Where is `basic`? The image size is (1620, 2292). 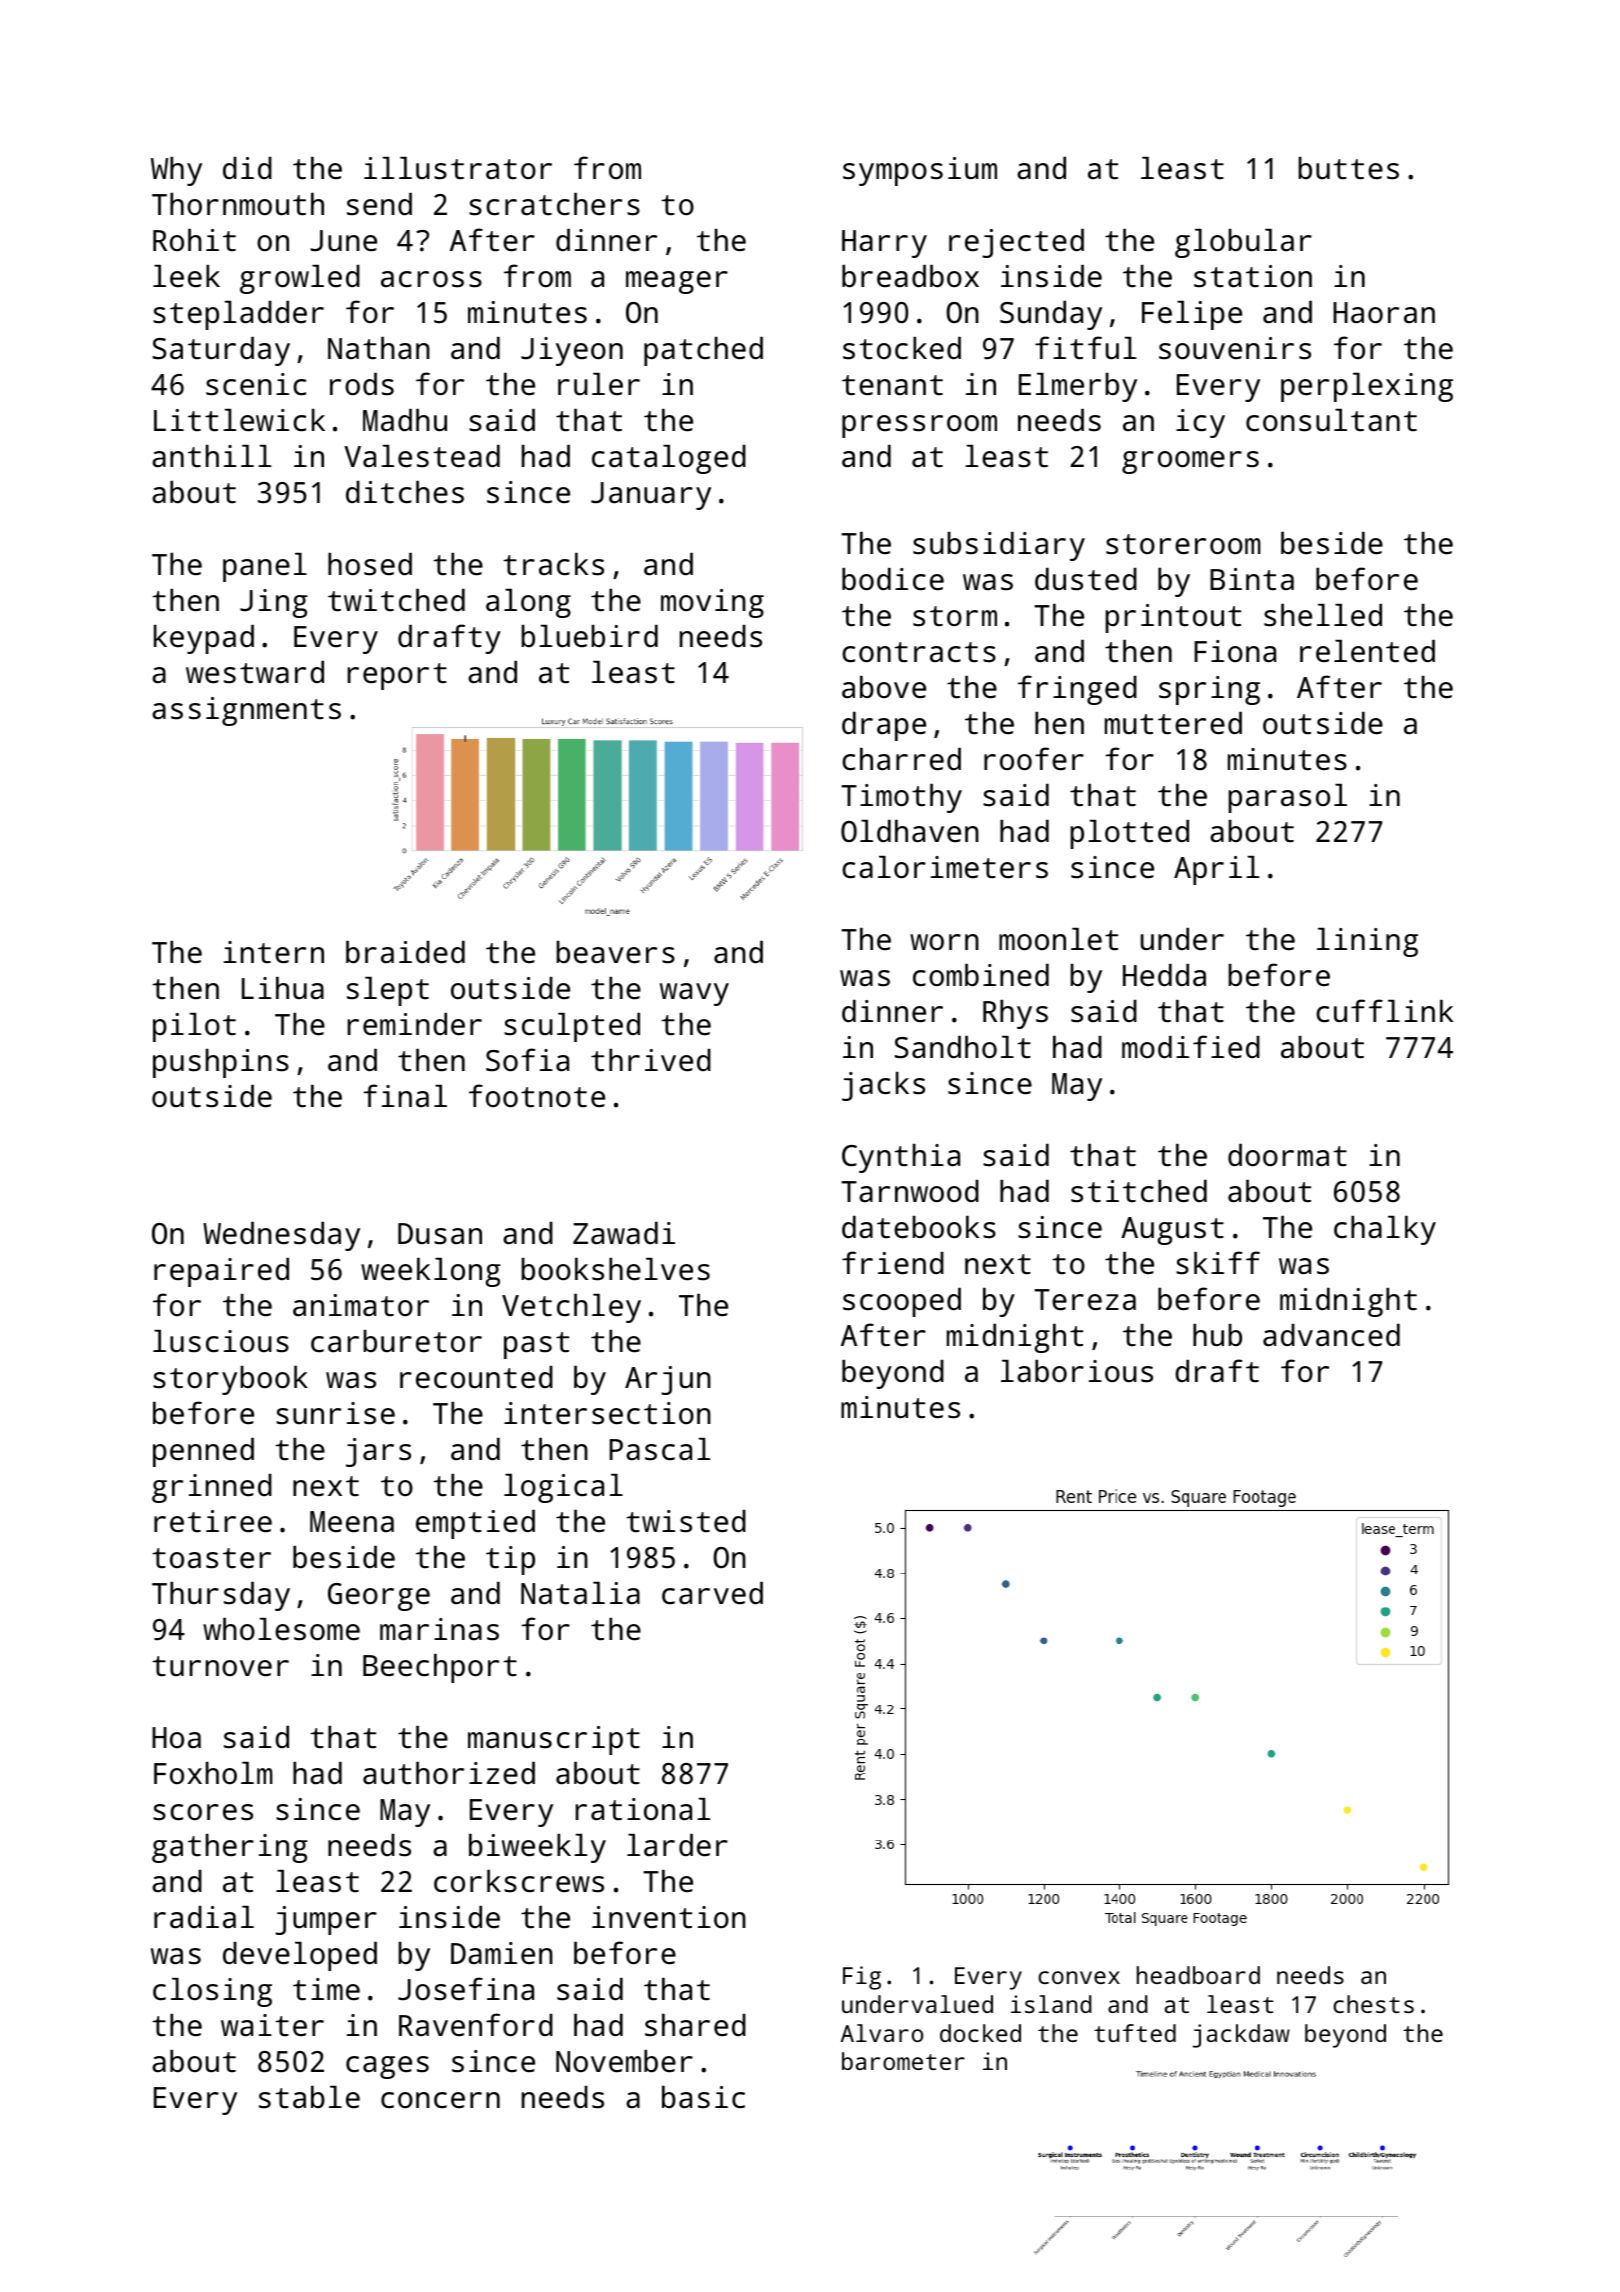
basic is located at coordinates (703, 2097).
